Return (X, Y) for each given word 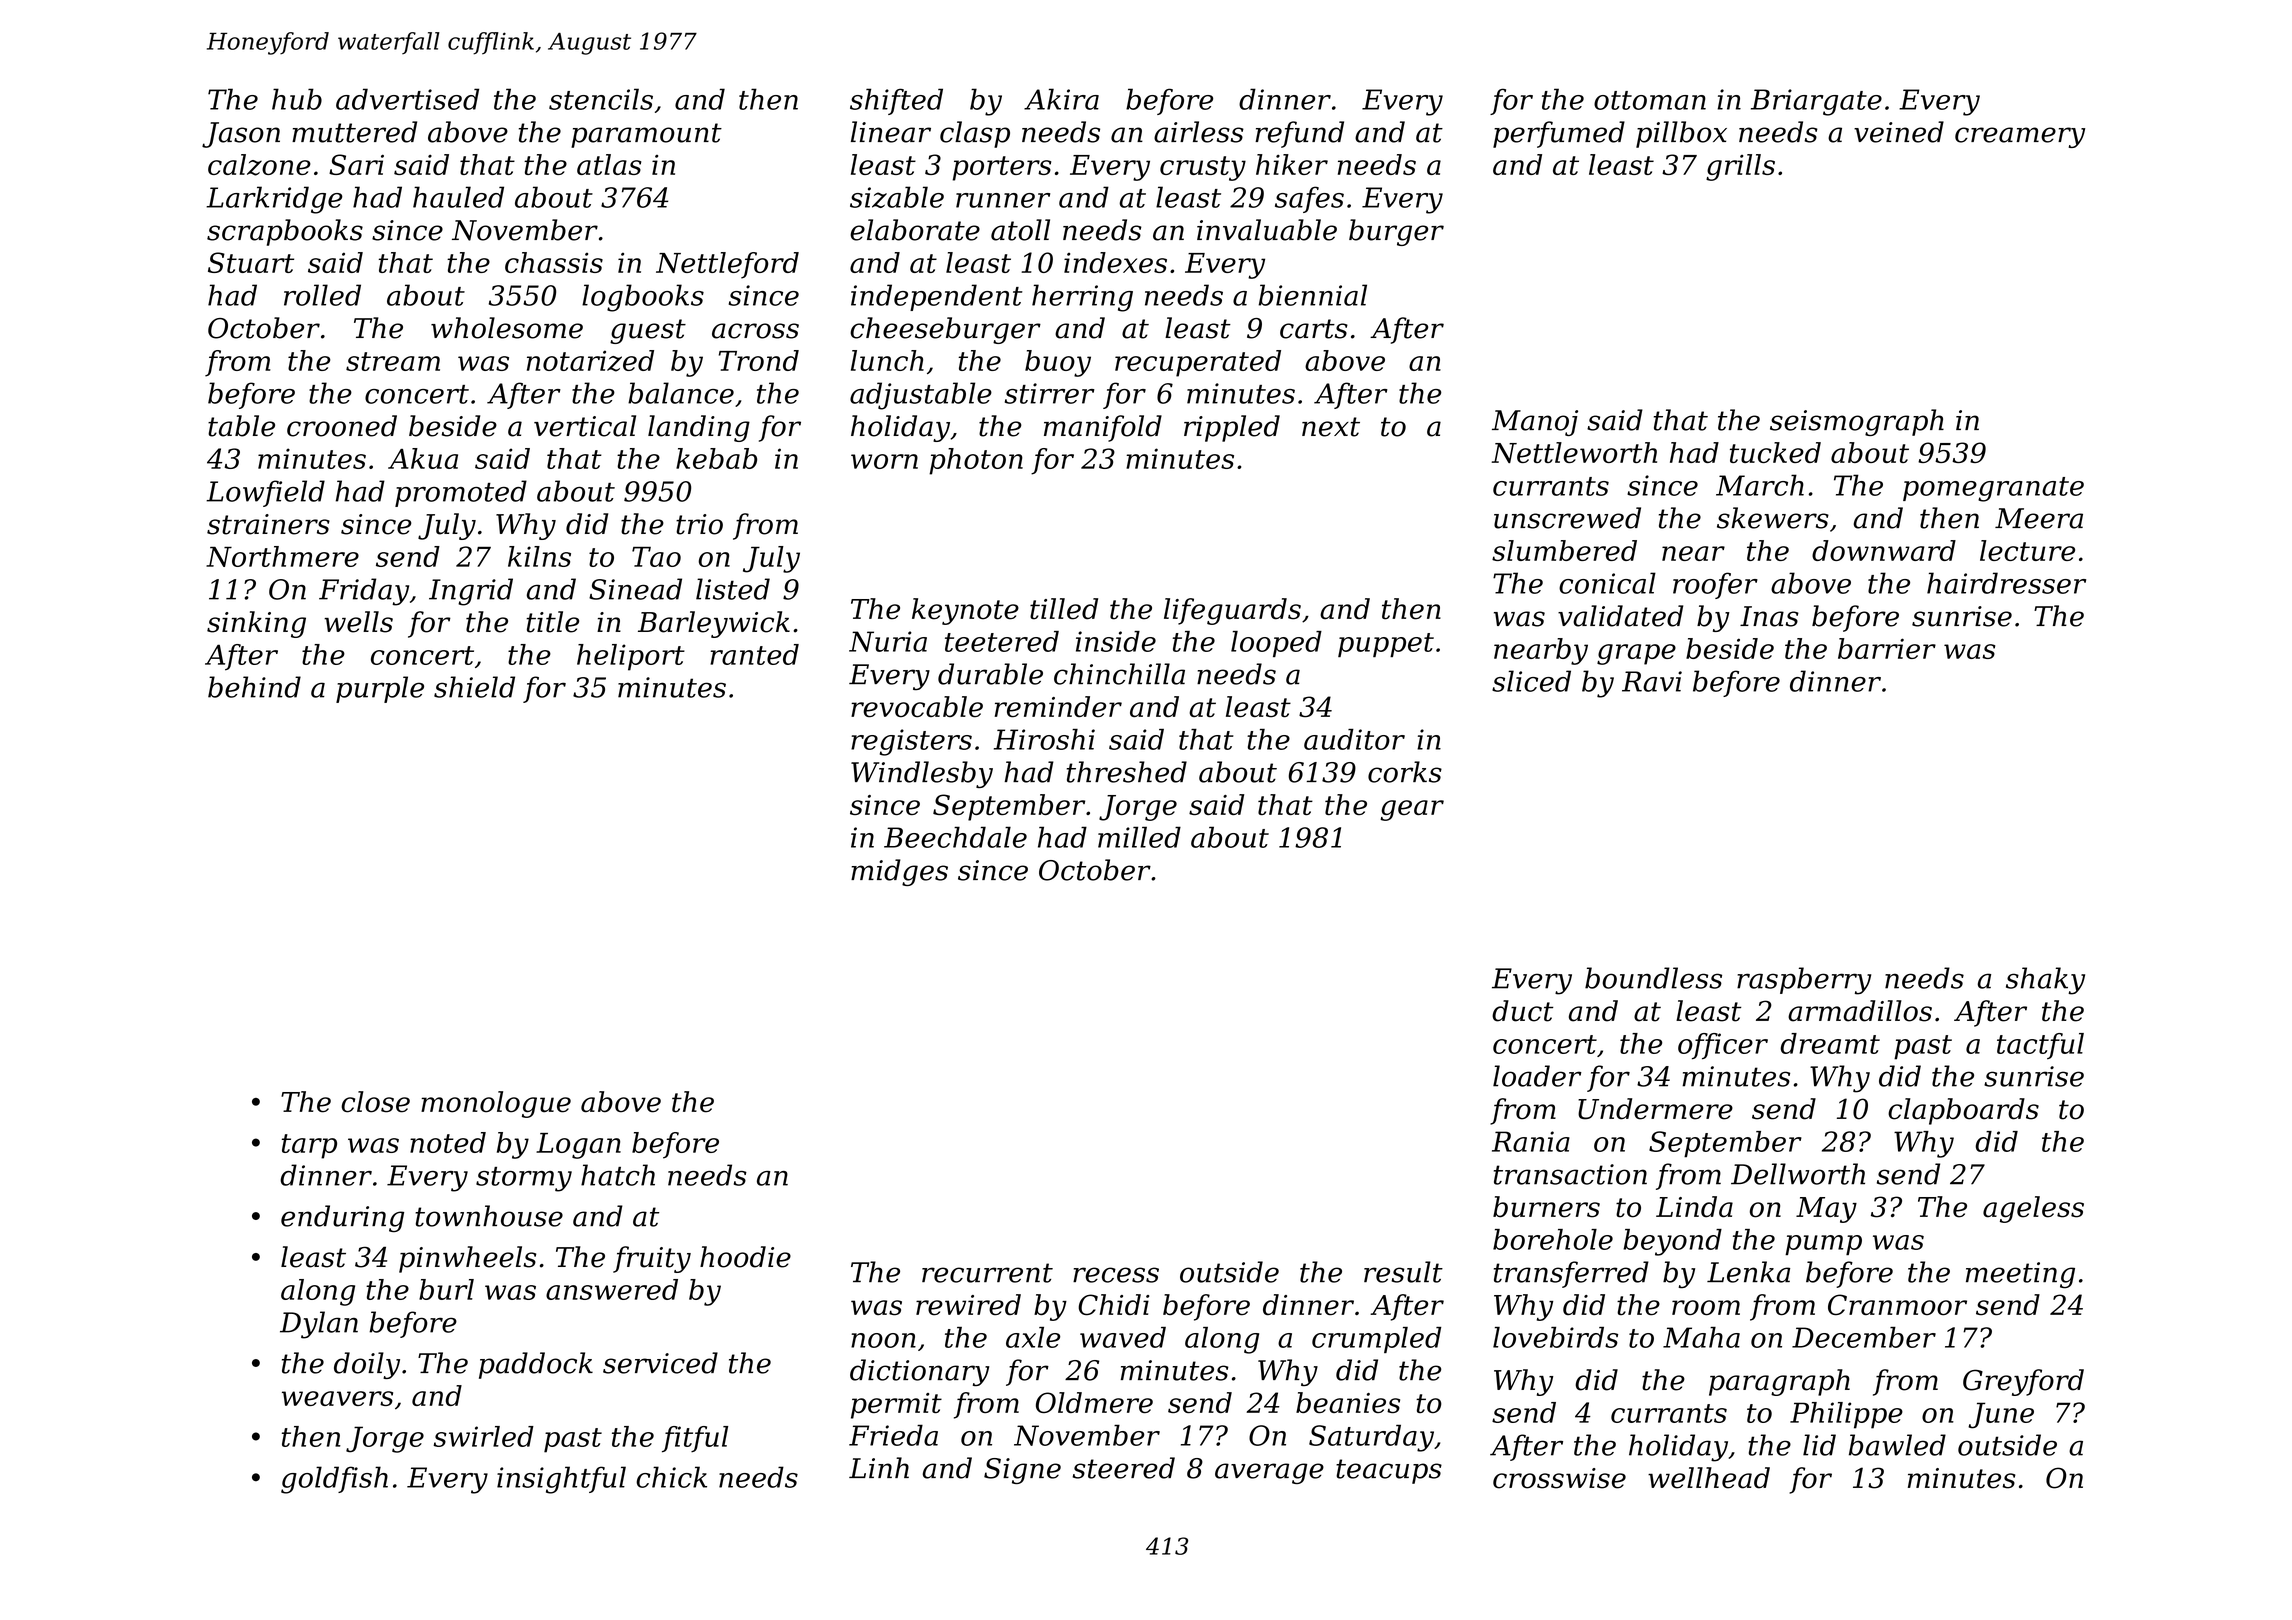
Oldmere (1094, 1402)
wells (358, 622)
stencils (601, 99)
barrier (1887, 648)
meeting (2020, 1275)
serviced (660, 1363)
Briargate (1816, 102)
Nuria (888, 641)
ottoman (1650, 100)
